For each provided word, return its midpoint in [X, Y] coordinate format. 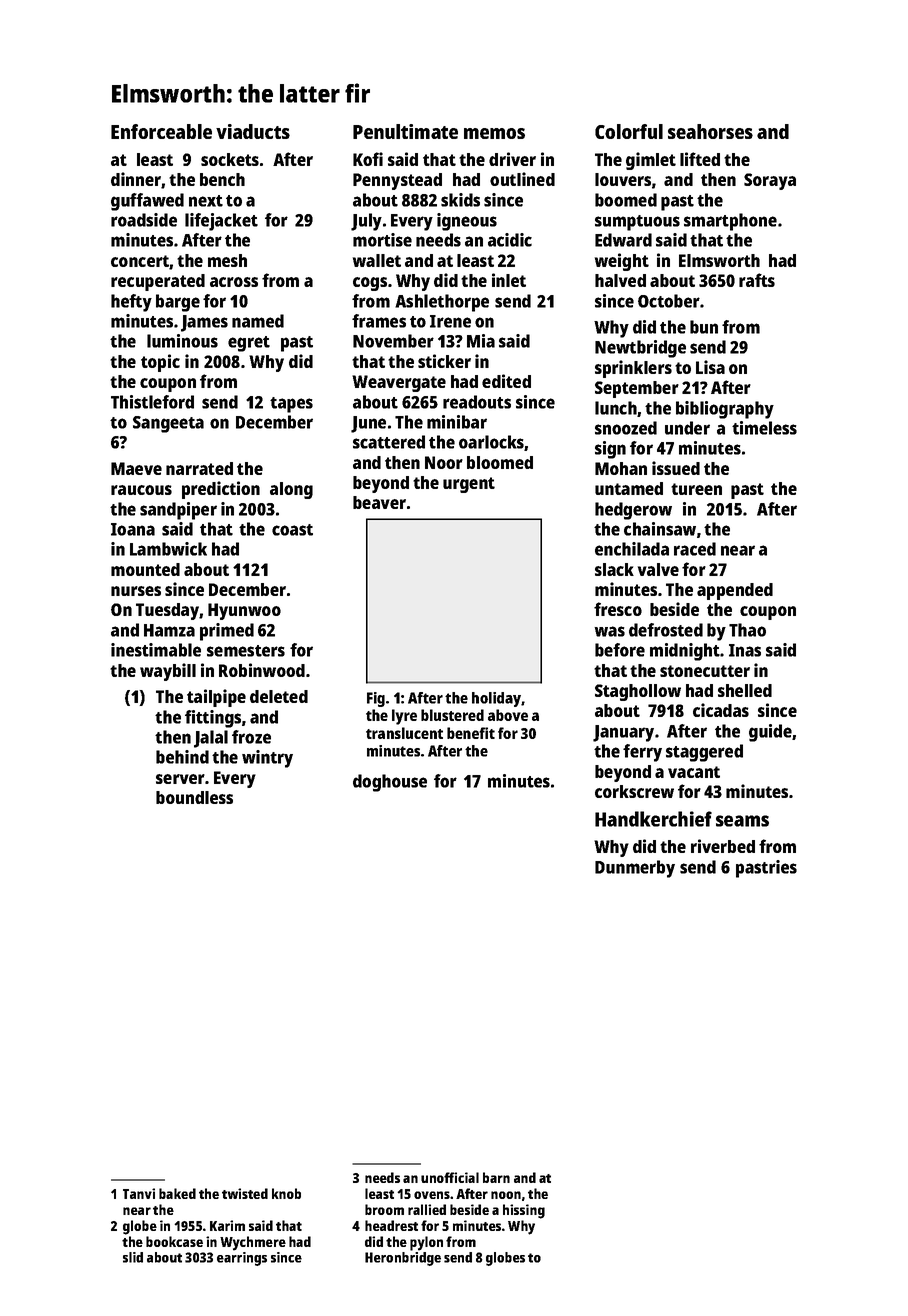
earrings [242, 1259]
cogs [370, 284]
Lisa [710, 367]
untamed [629, 488]
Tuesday [168, 611]
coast [292, 530]
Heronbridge [403, 1259]
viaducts [253, 131]
